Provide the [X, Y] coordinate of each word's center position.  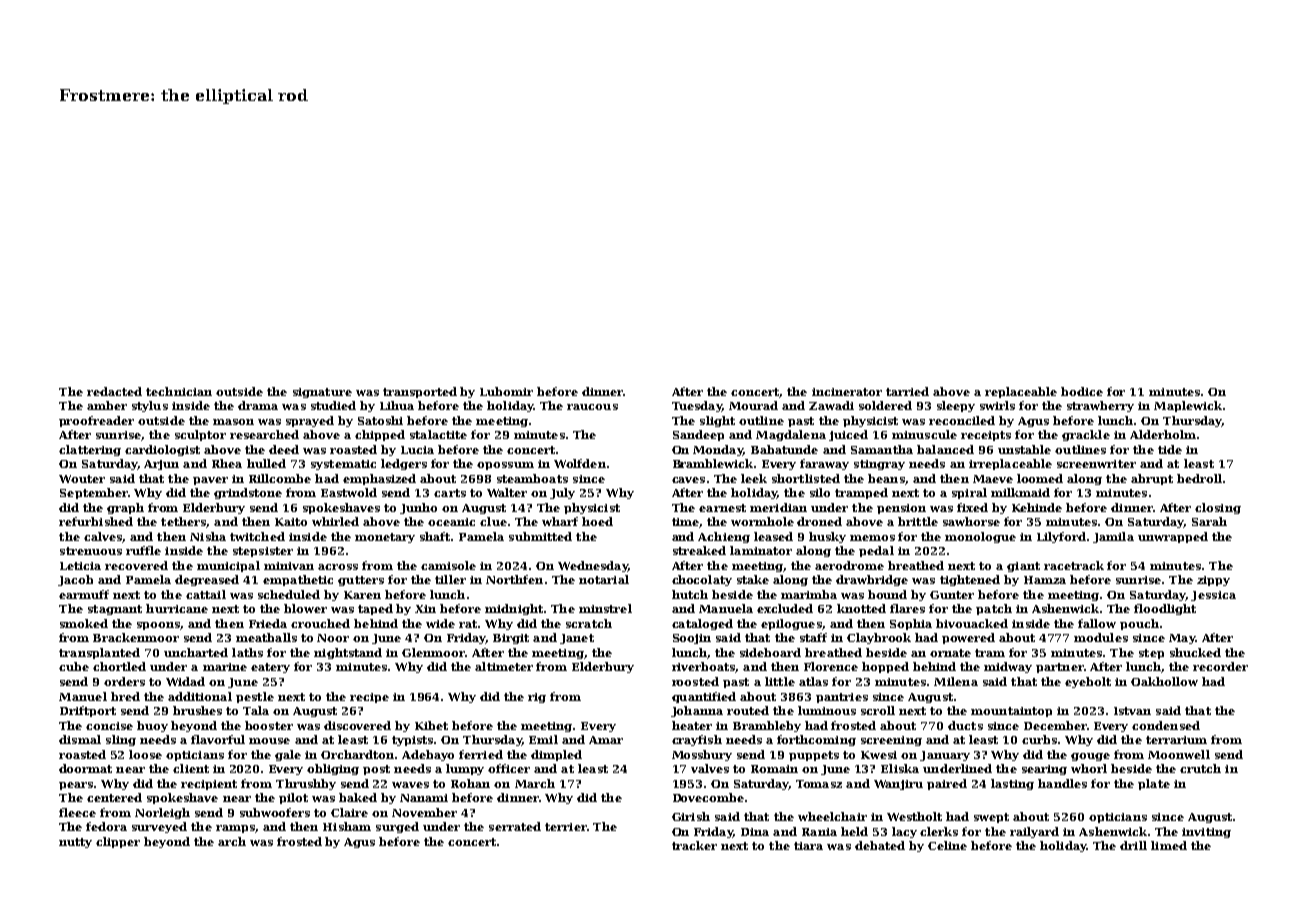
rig [537, 698]
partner [1060, 668]
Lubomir [506, 391]
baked [358, 797]
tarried [907, 391]
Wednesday [593, 566]
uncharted [196, 652]
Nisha [208, 536]
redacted [114, 391]
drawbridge [872, 580]
